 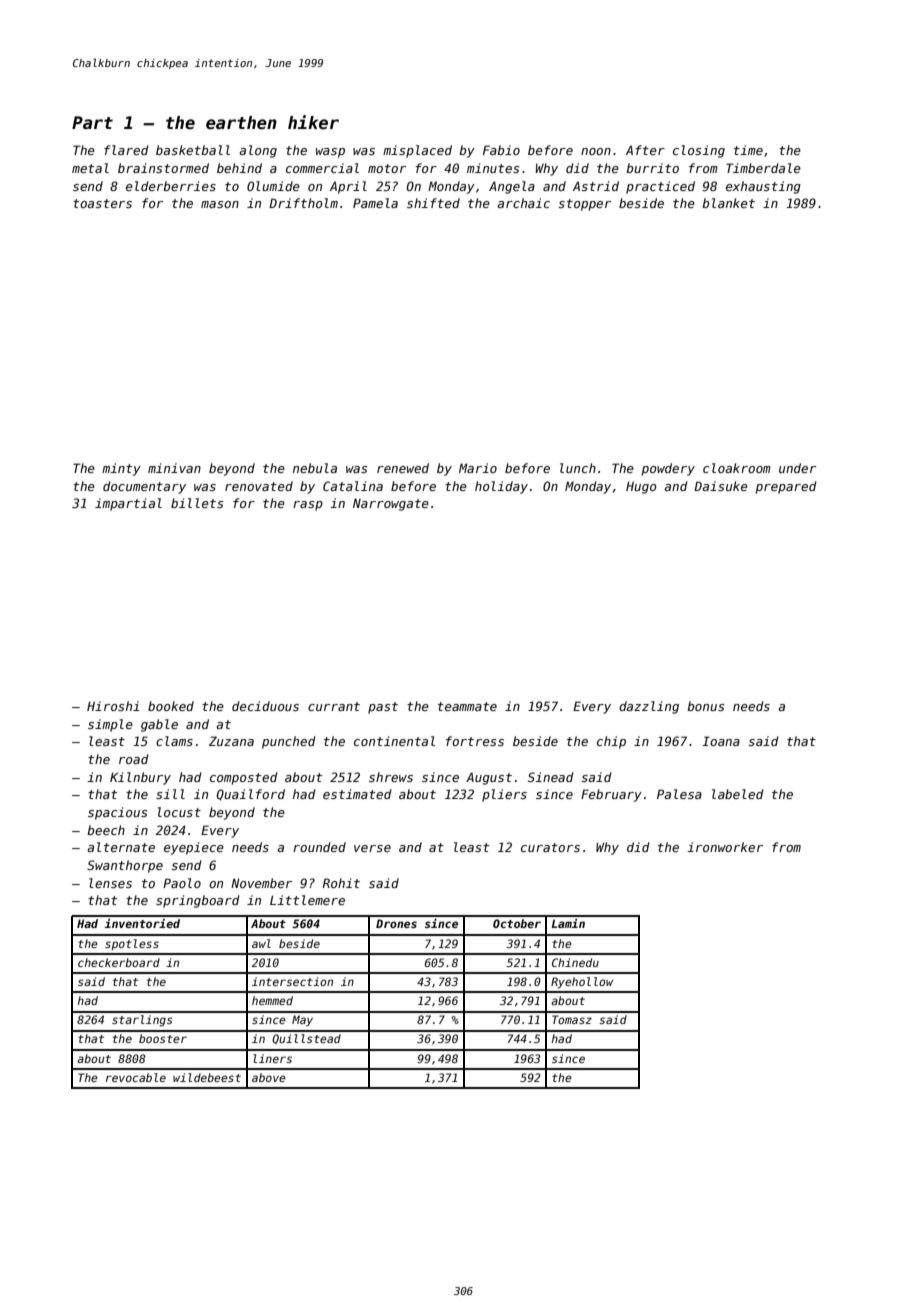 What do you see at coordinates (797, 468) in the screenshot?
I see `under` at bounding box center [797, 468].
